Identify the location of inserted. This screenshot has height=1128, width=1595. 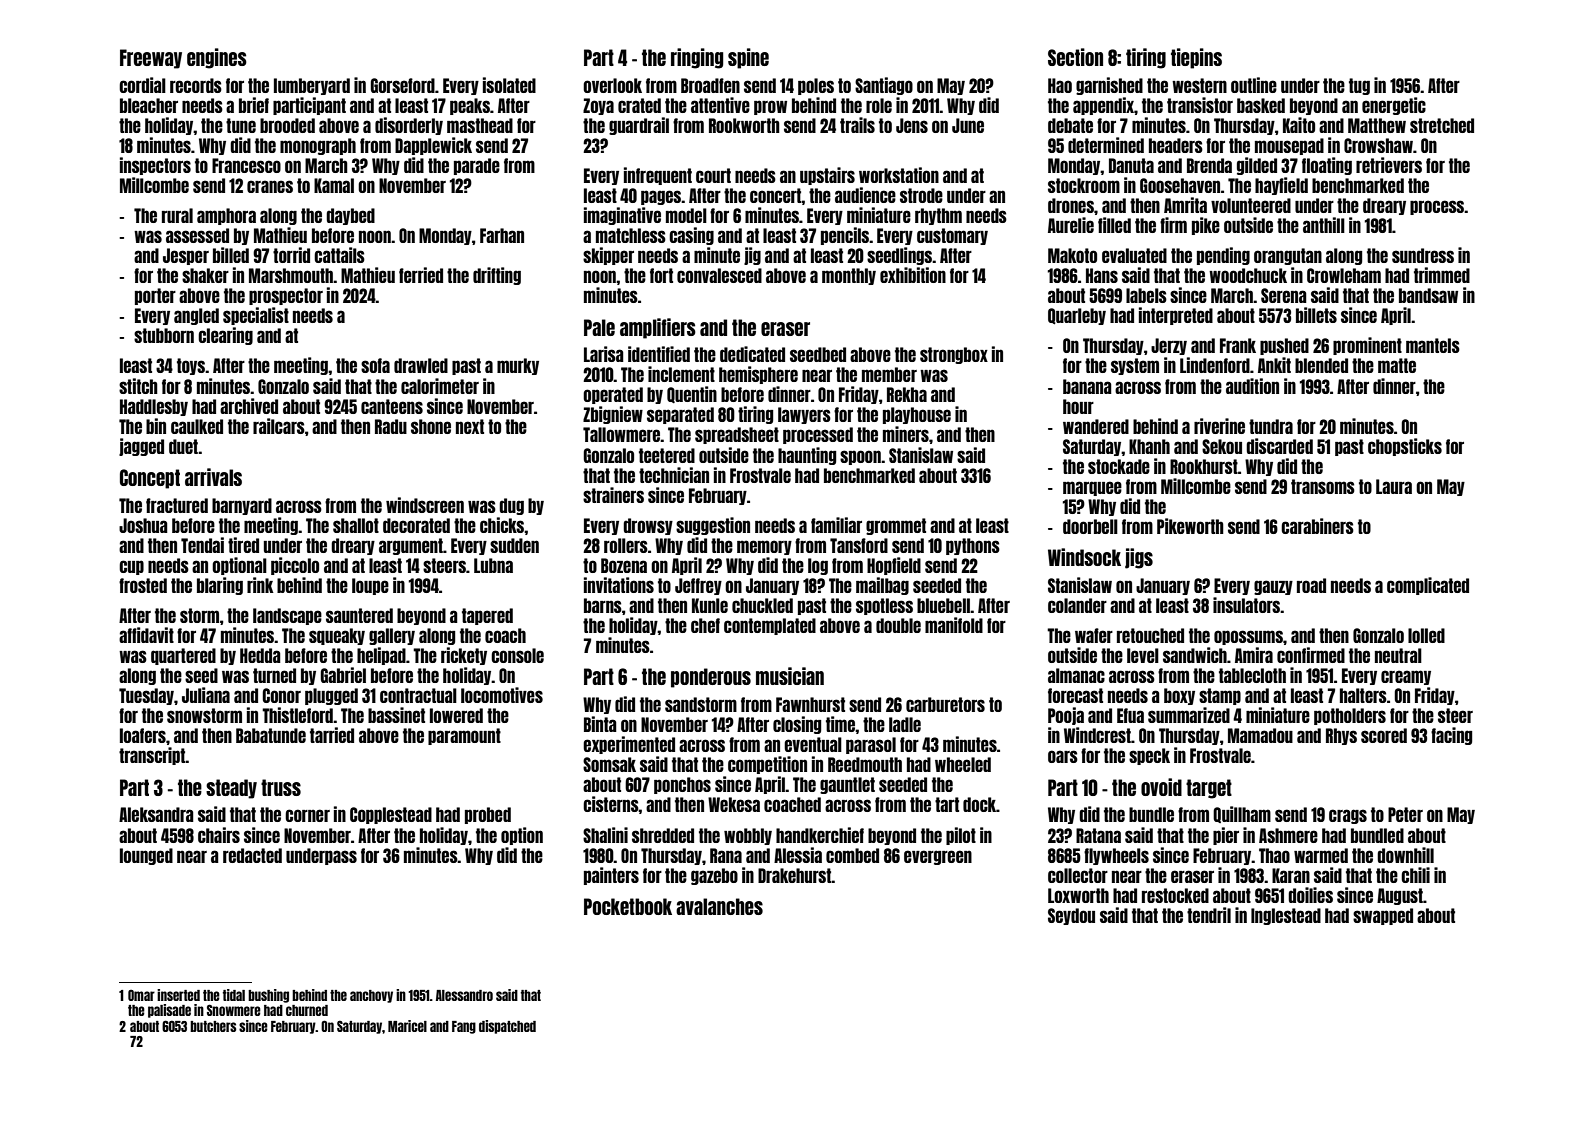
(178, 995).
